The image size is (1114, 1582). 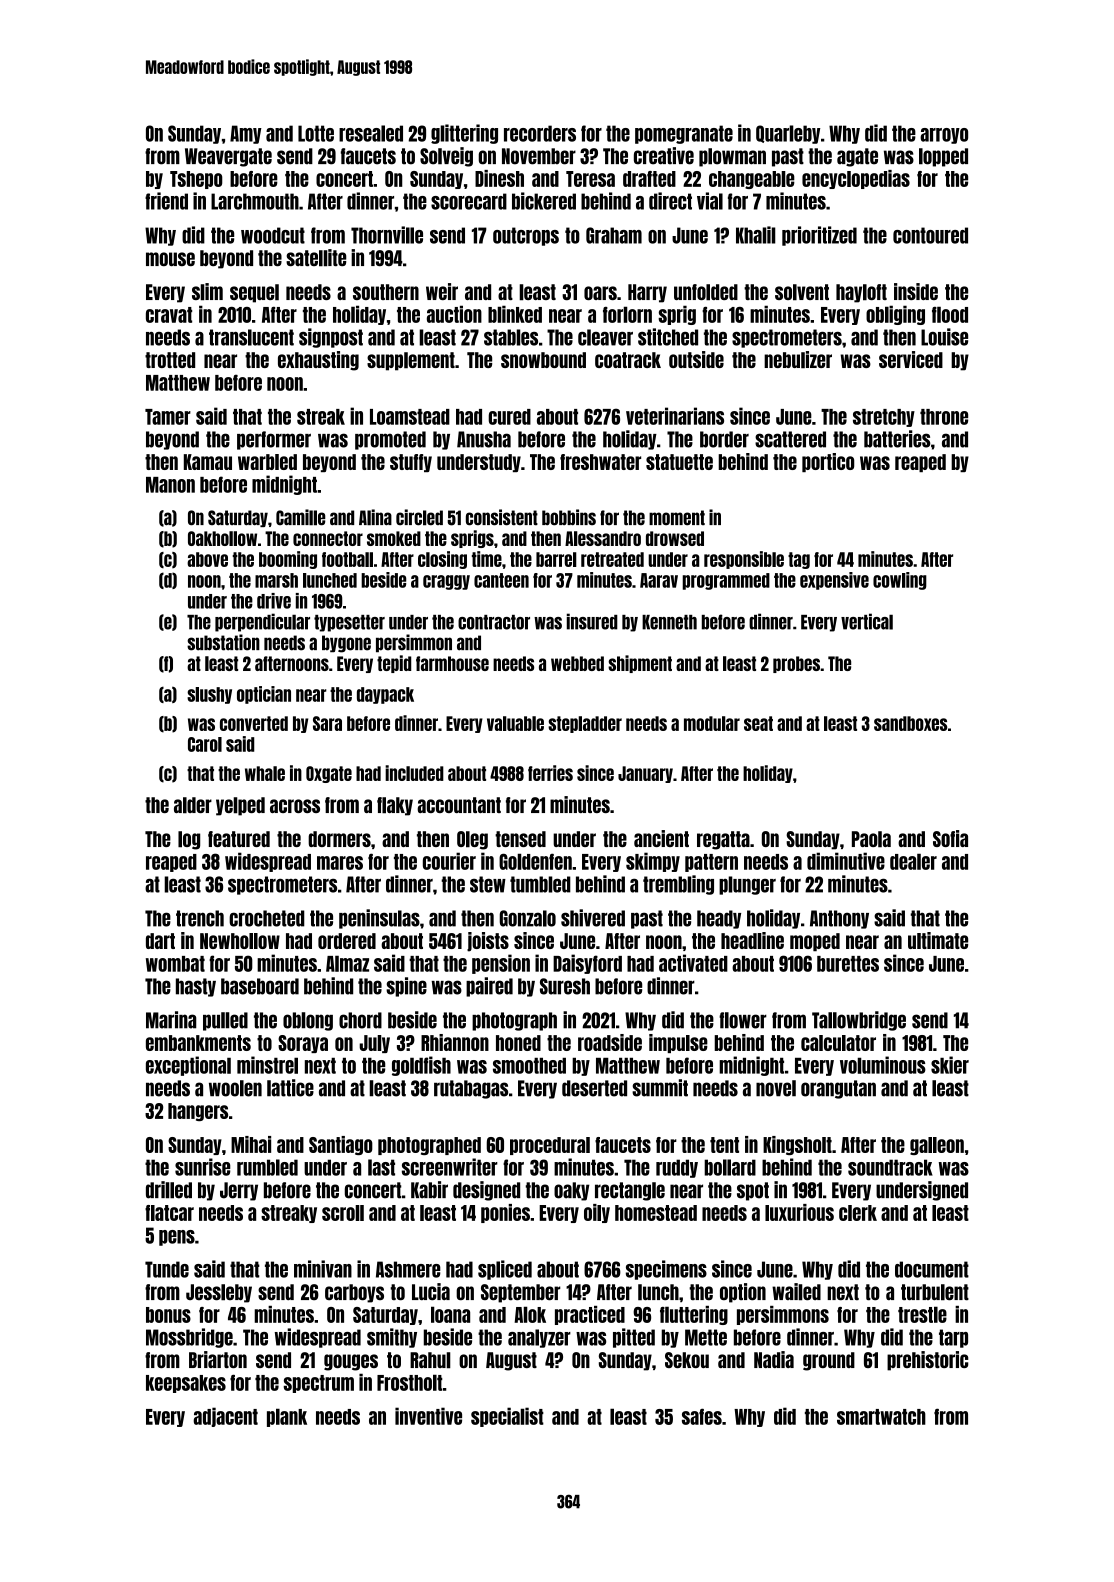 I want to click on Sofia, so click(x=950, y=838).
